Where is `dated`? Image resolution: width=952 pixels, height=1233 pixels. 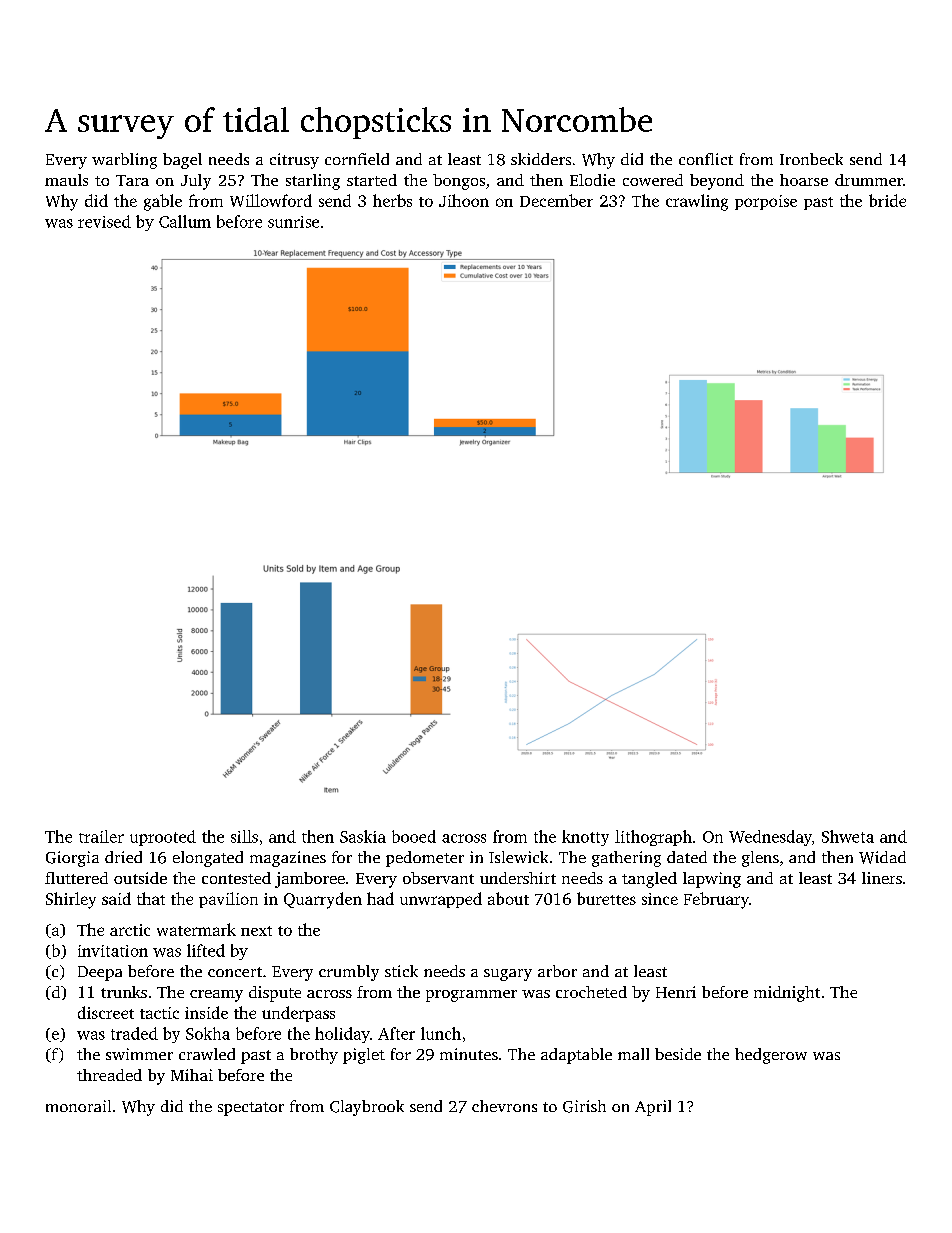
dated is located at coordinates (687, 857).
